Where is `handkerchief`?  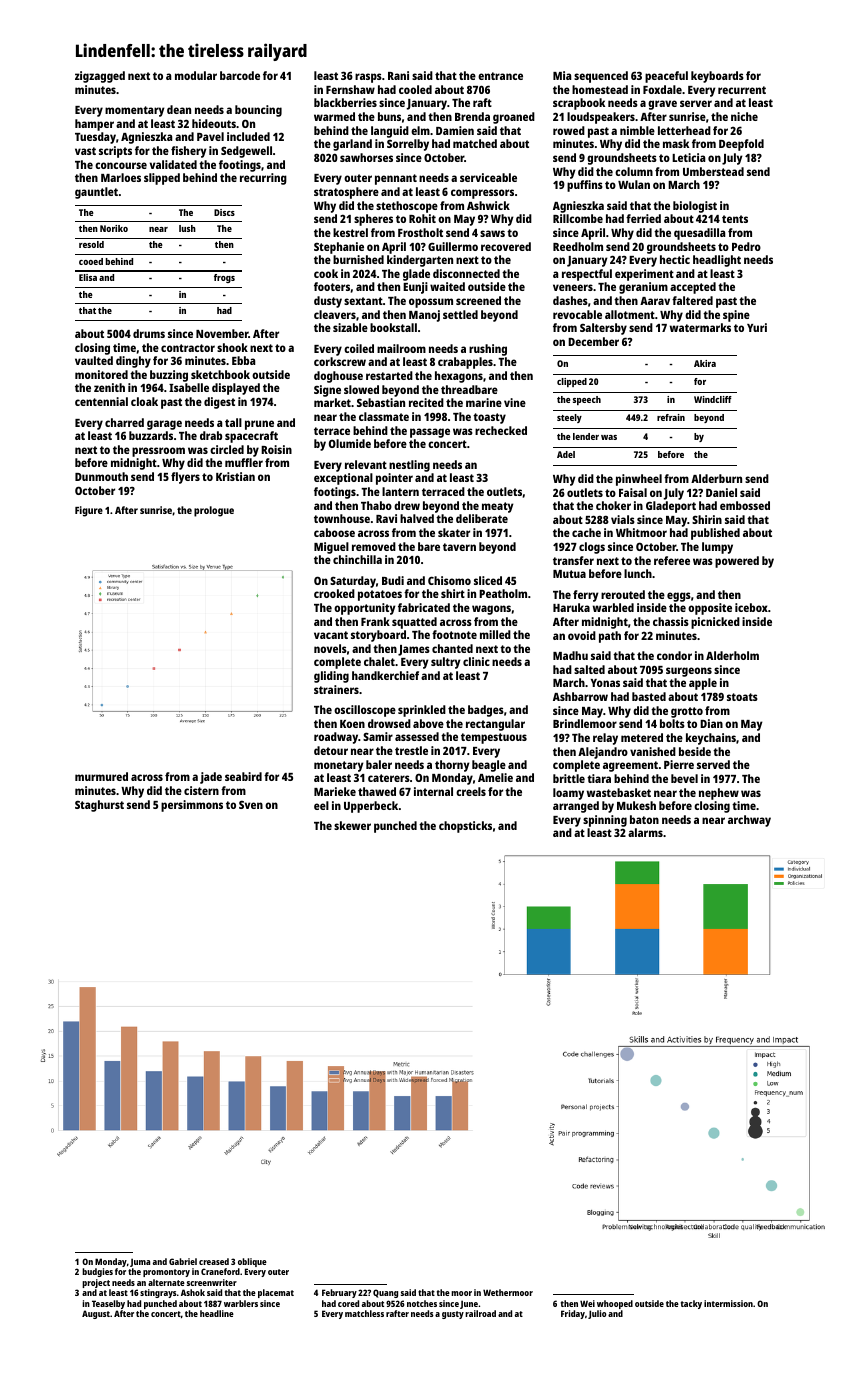 handkerchief is located at coordinates (385, 675).
